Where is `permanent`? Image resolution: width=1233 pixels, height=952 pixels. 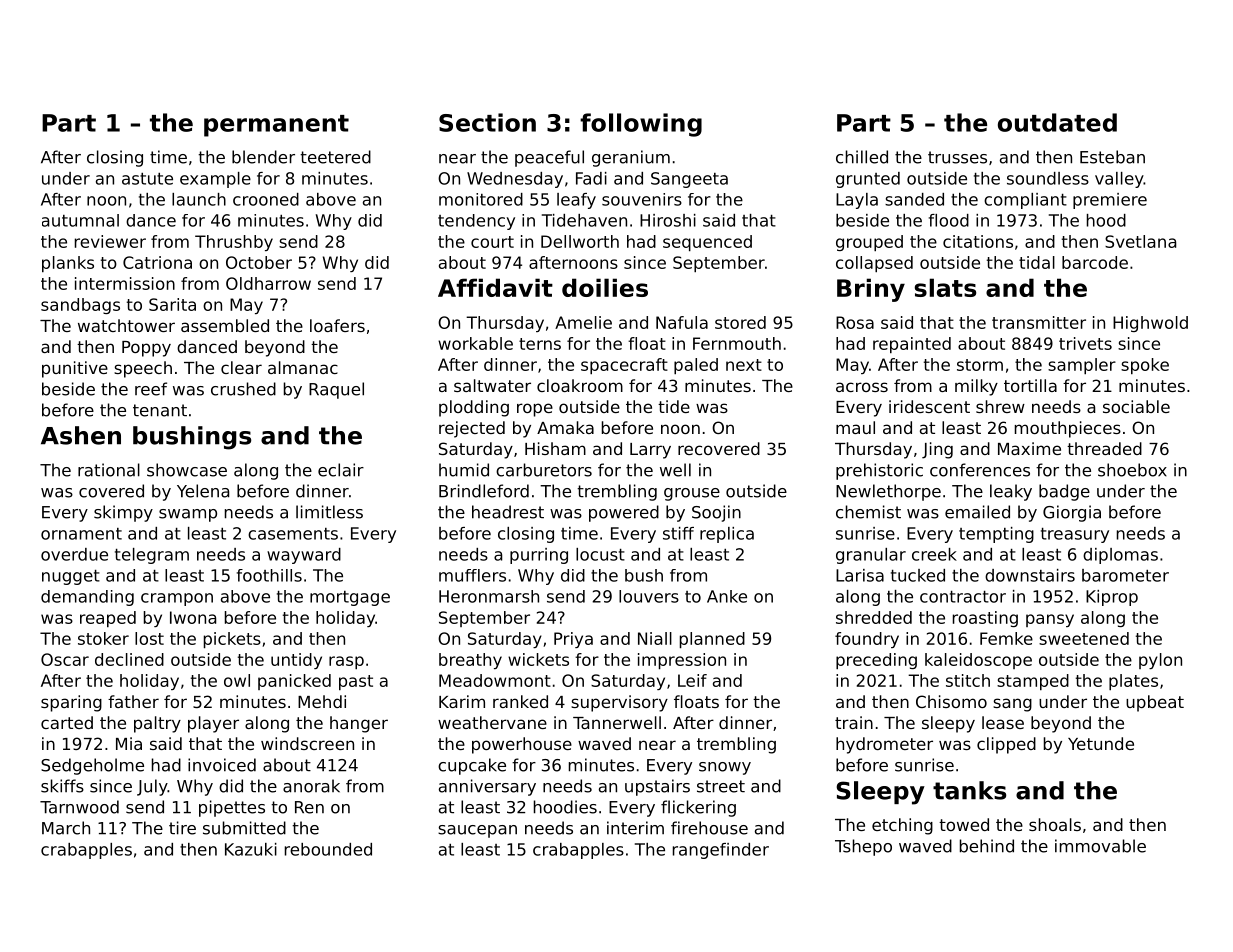 permanent is located at coordinates (276, 126).
